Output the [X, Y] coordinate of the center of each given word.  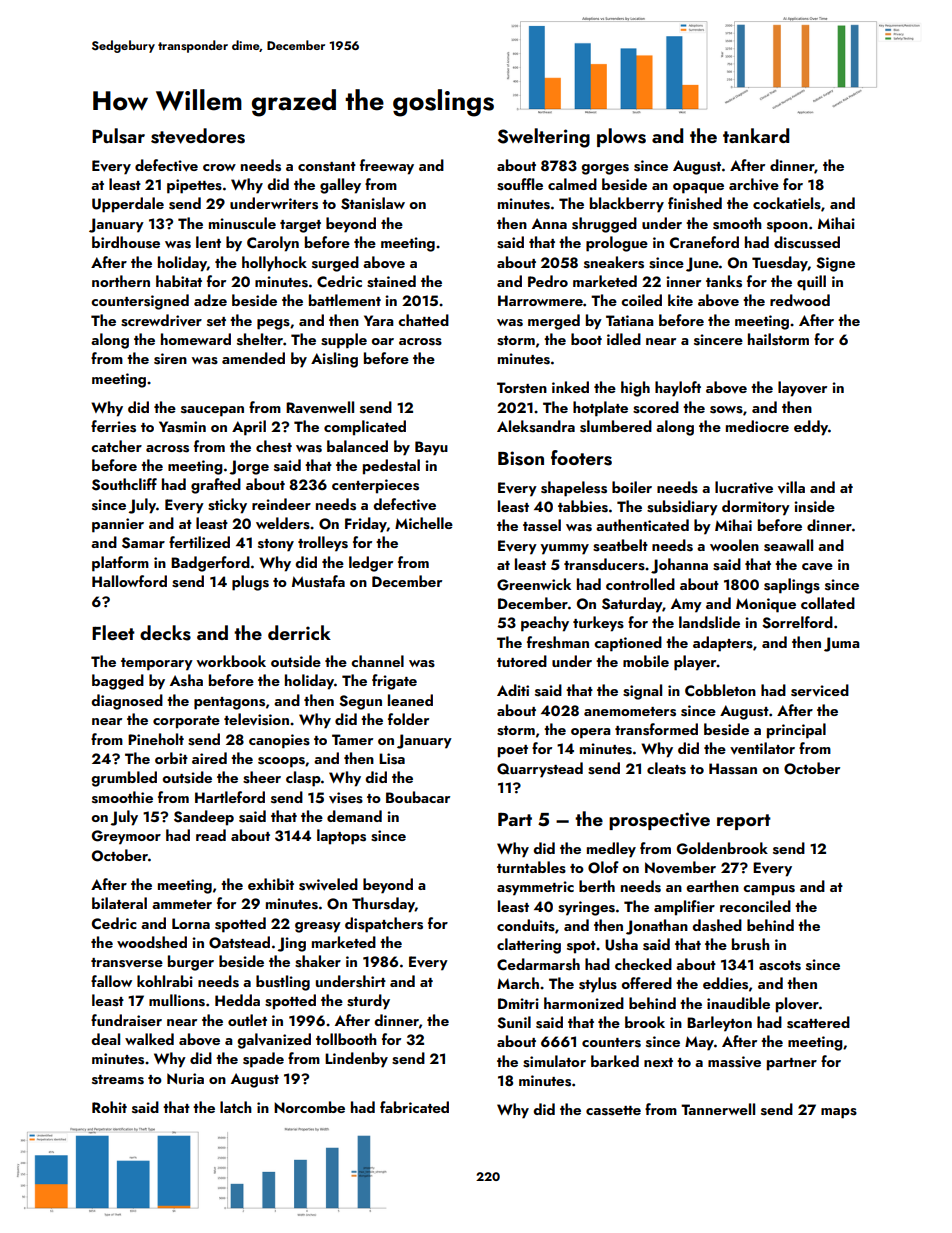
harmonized [584, 1003]
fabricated [414, 1107]
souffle [520, 184]
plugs [250, 583]
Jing [291, 944]
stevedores [198, 136]
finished [695, 203]
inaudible [738, 1003]
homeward [196, 339]
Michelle [424, 523]
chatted [423, 320]
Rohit [109, 1107]
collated [828, 603]
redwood [800, 300]
